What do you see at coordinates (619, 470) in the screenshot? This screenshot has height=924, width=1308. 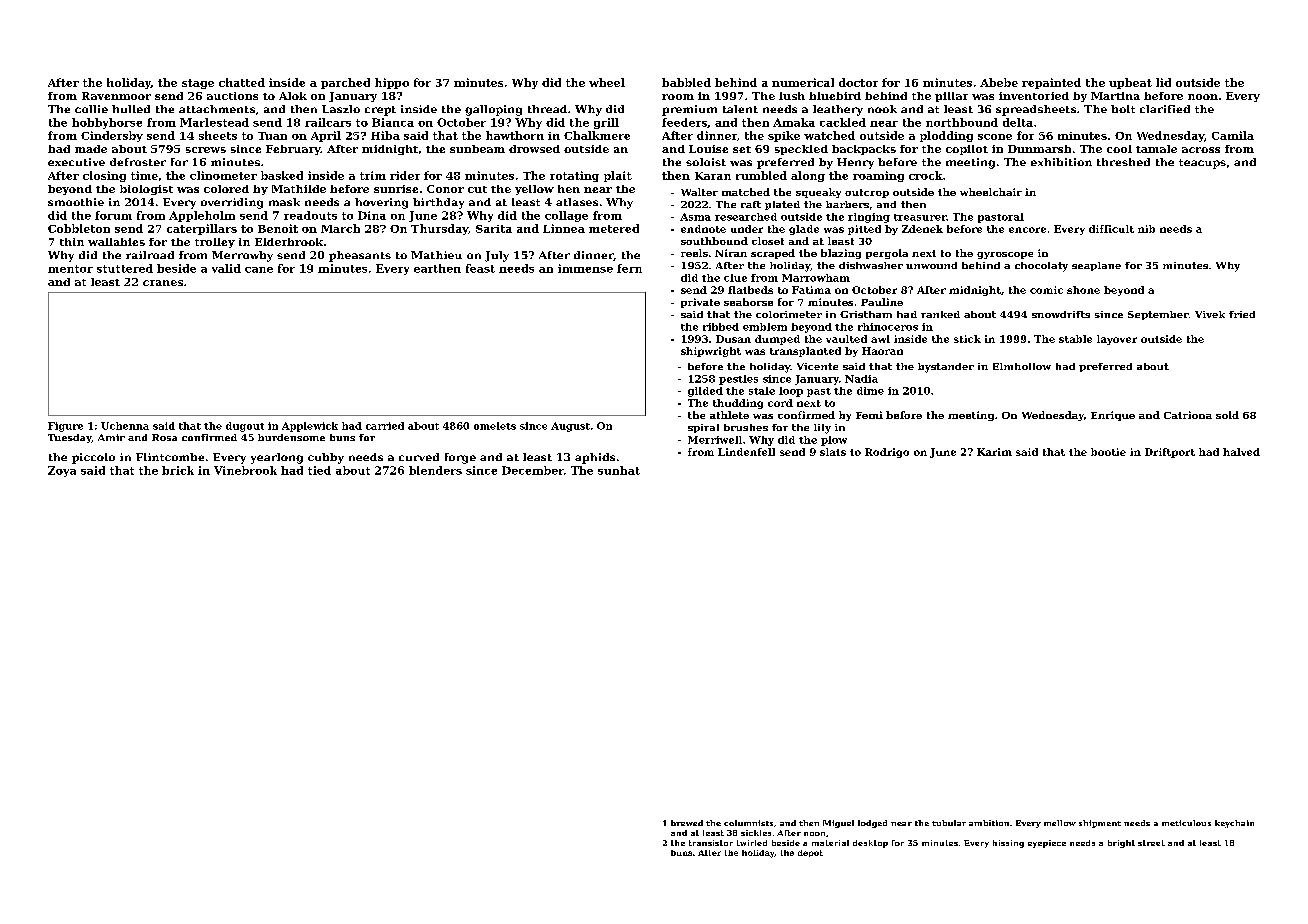 I see `sunhat` at bounding box center [619, 470].
